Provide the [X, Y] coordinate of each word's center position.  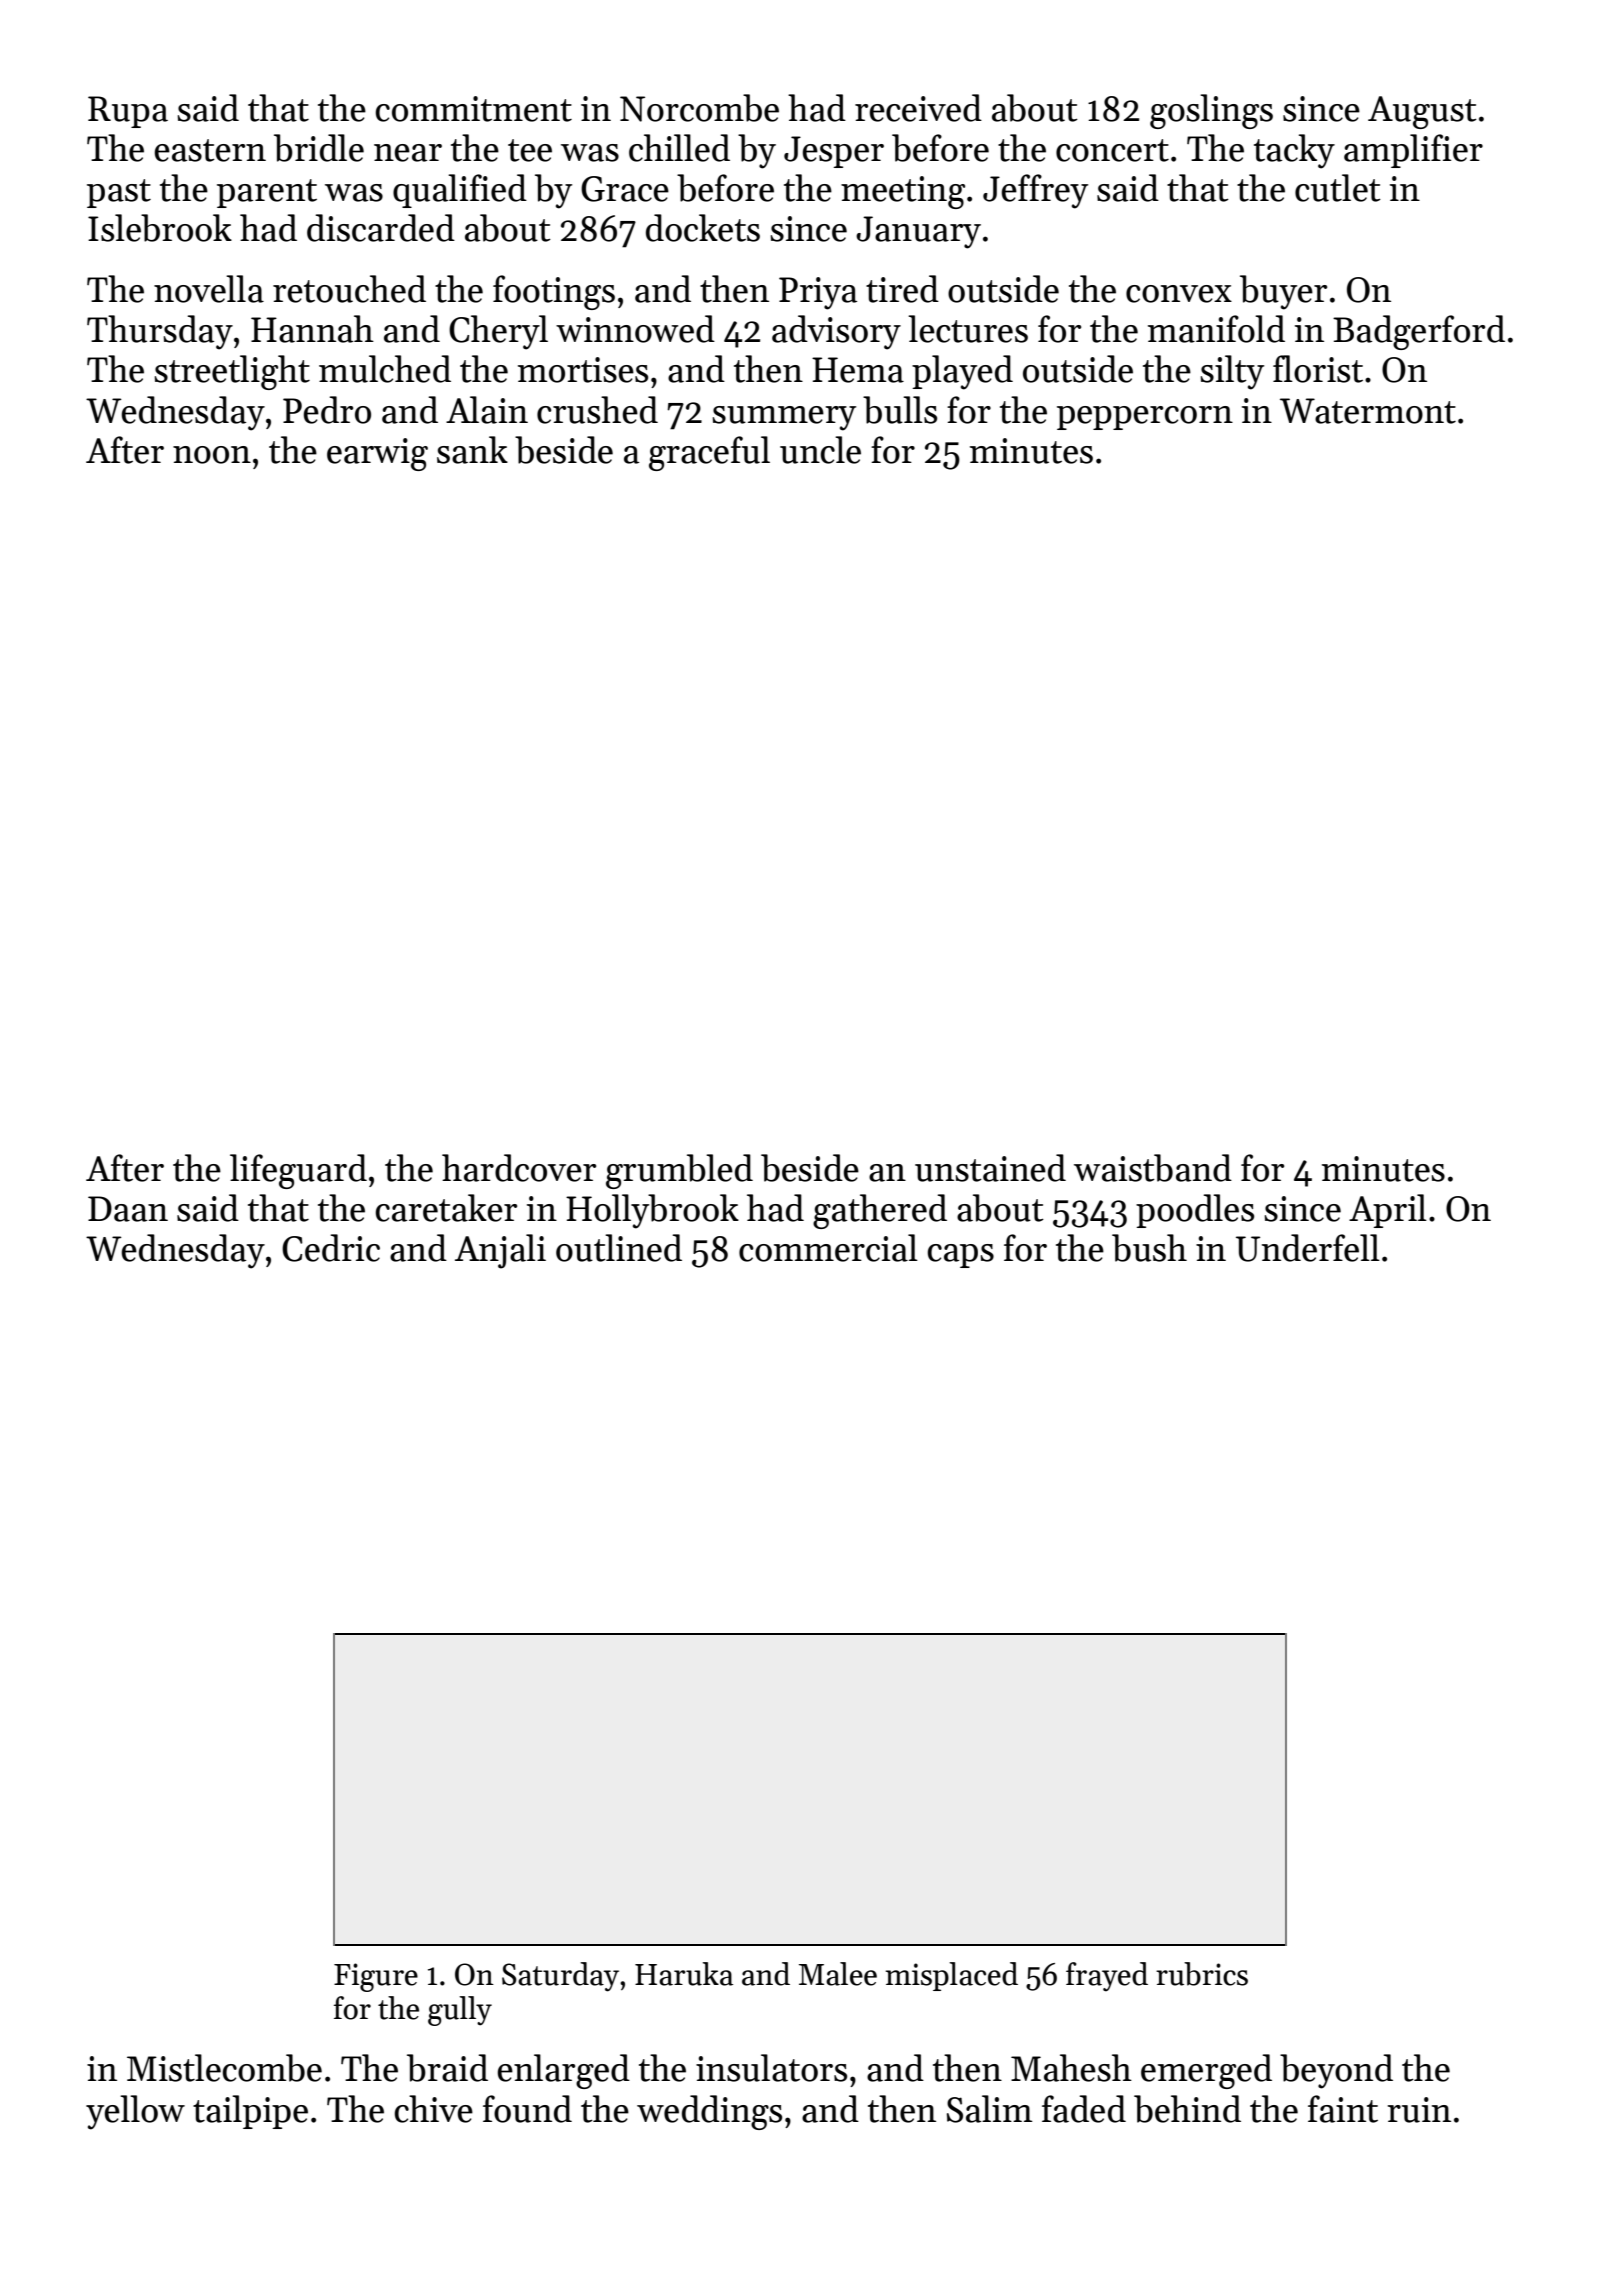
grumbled [679, 1171]
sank [472, 450]
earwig [377, 454]
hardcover [519, 1168]
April [1388, 1211]
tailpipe [250, 2112]
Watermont [1368, 411]
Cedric [331, 1248]
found [527, 2109]
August [1422, 112]
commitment [474, 109]
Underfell [1308, 1248]
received [918, 108]
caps [961, 1256]
